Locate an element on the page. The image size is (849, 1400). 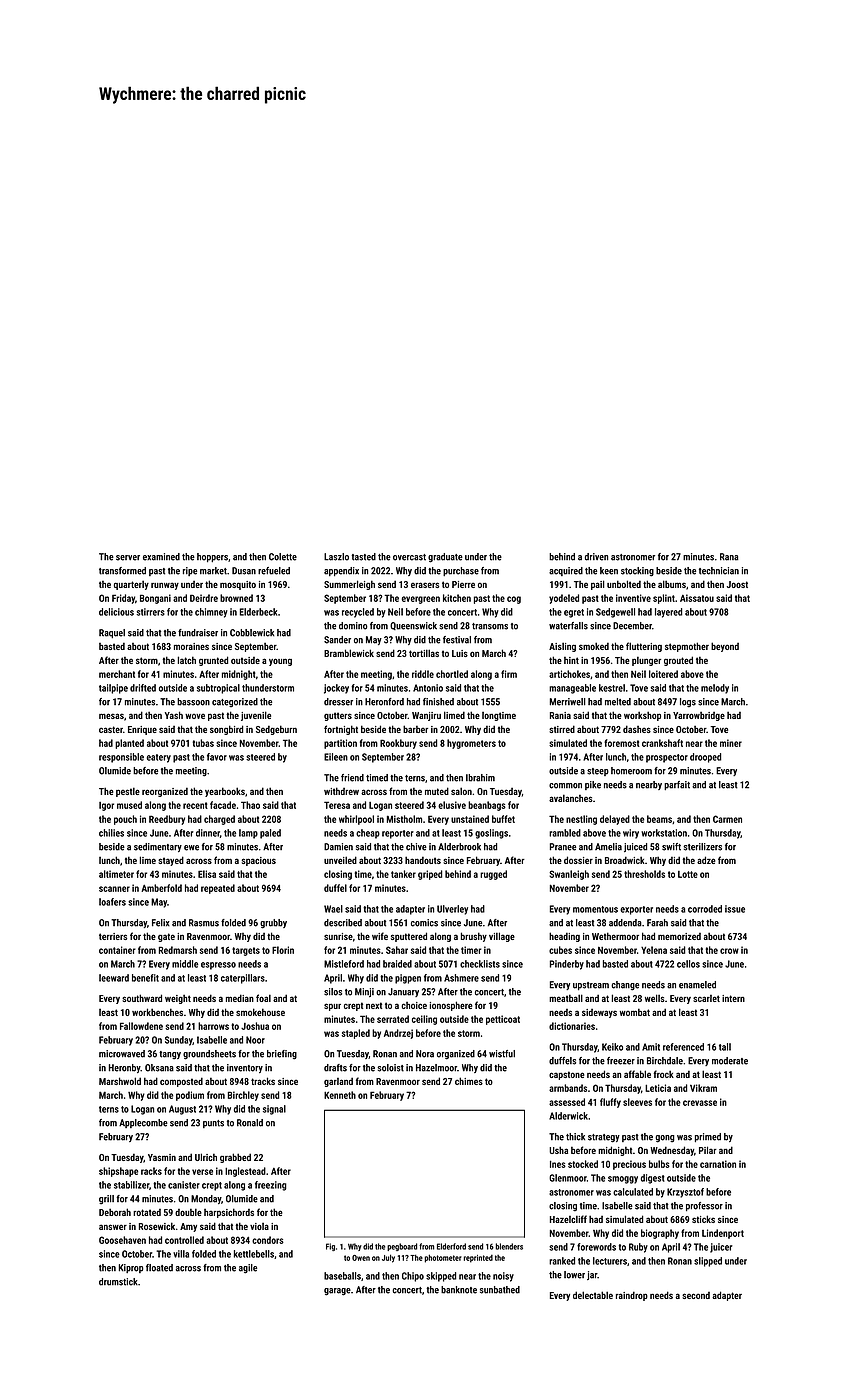
Rana is located at coordinates (729, 557).
